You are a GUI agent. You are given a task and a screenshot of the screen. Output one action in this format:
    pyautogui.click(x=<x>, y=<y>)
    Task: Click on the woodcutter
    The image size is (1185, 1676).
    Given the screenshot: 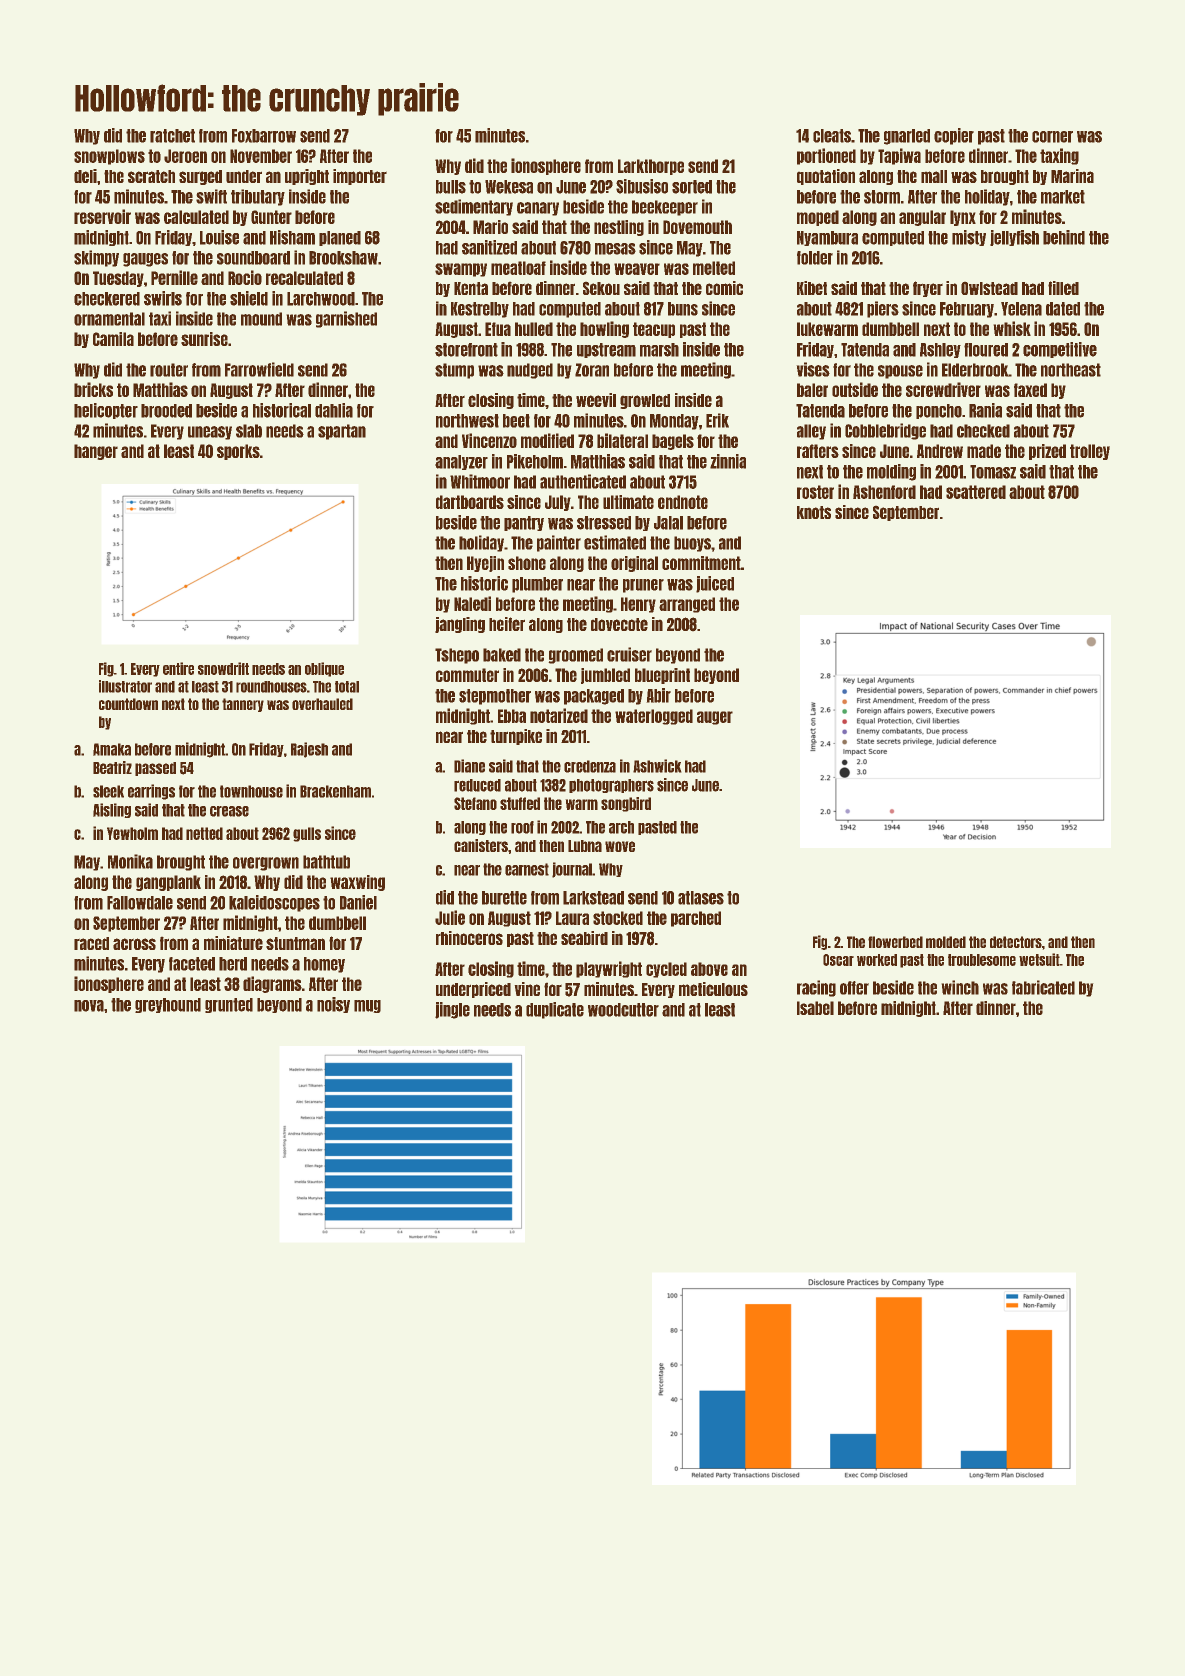 What is the action you would take?
    pyautogui.click(x=623, y=1010)
